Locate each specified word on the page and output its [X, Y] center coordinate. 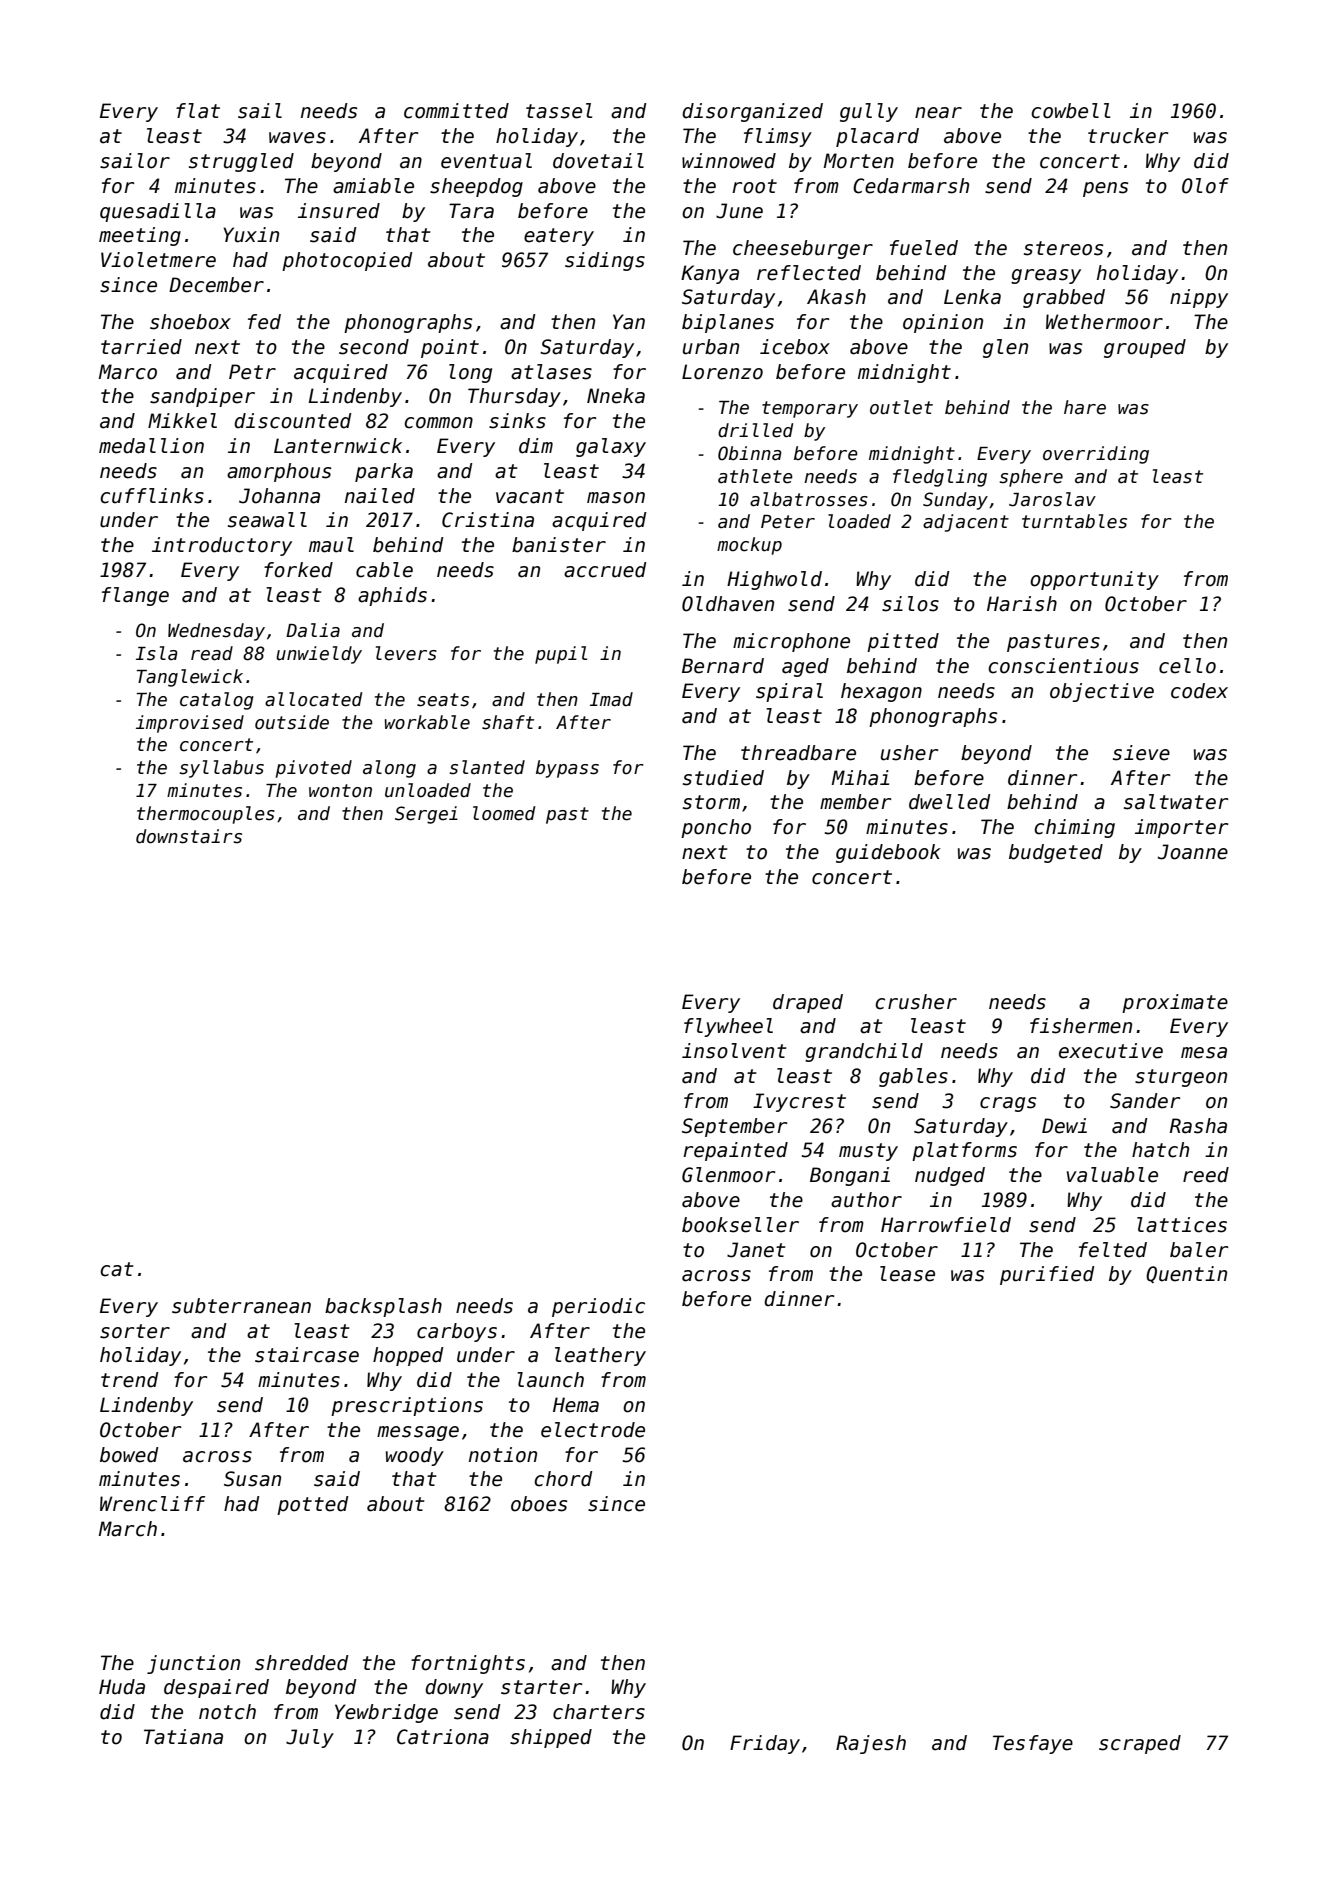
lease [907, 1274]
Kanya [710, 274]
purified [1047, 1275]
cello [1187, 666]
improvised [190, 724]
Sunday [955, 501]
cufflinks [152, 496]
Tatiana [183, 1737]
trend [130, 1380]
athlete [755, 476]
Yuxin [251, 235]
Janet [756, 1250]
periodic [598, 1307]
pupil [561, 655]
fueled [924, 248]
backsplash [383, 1307]
